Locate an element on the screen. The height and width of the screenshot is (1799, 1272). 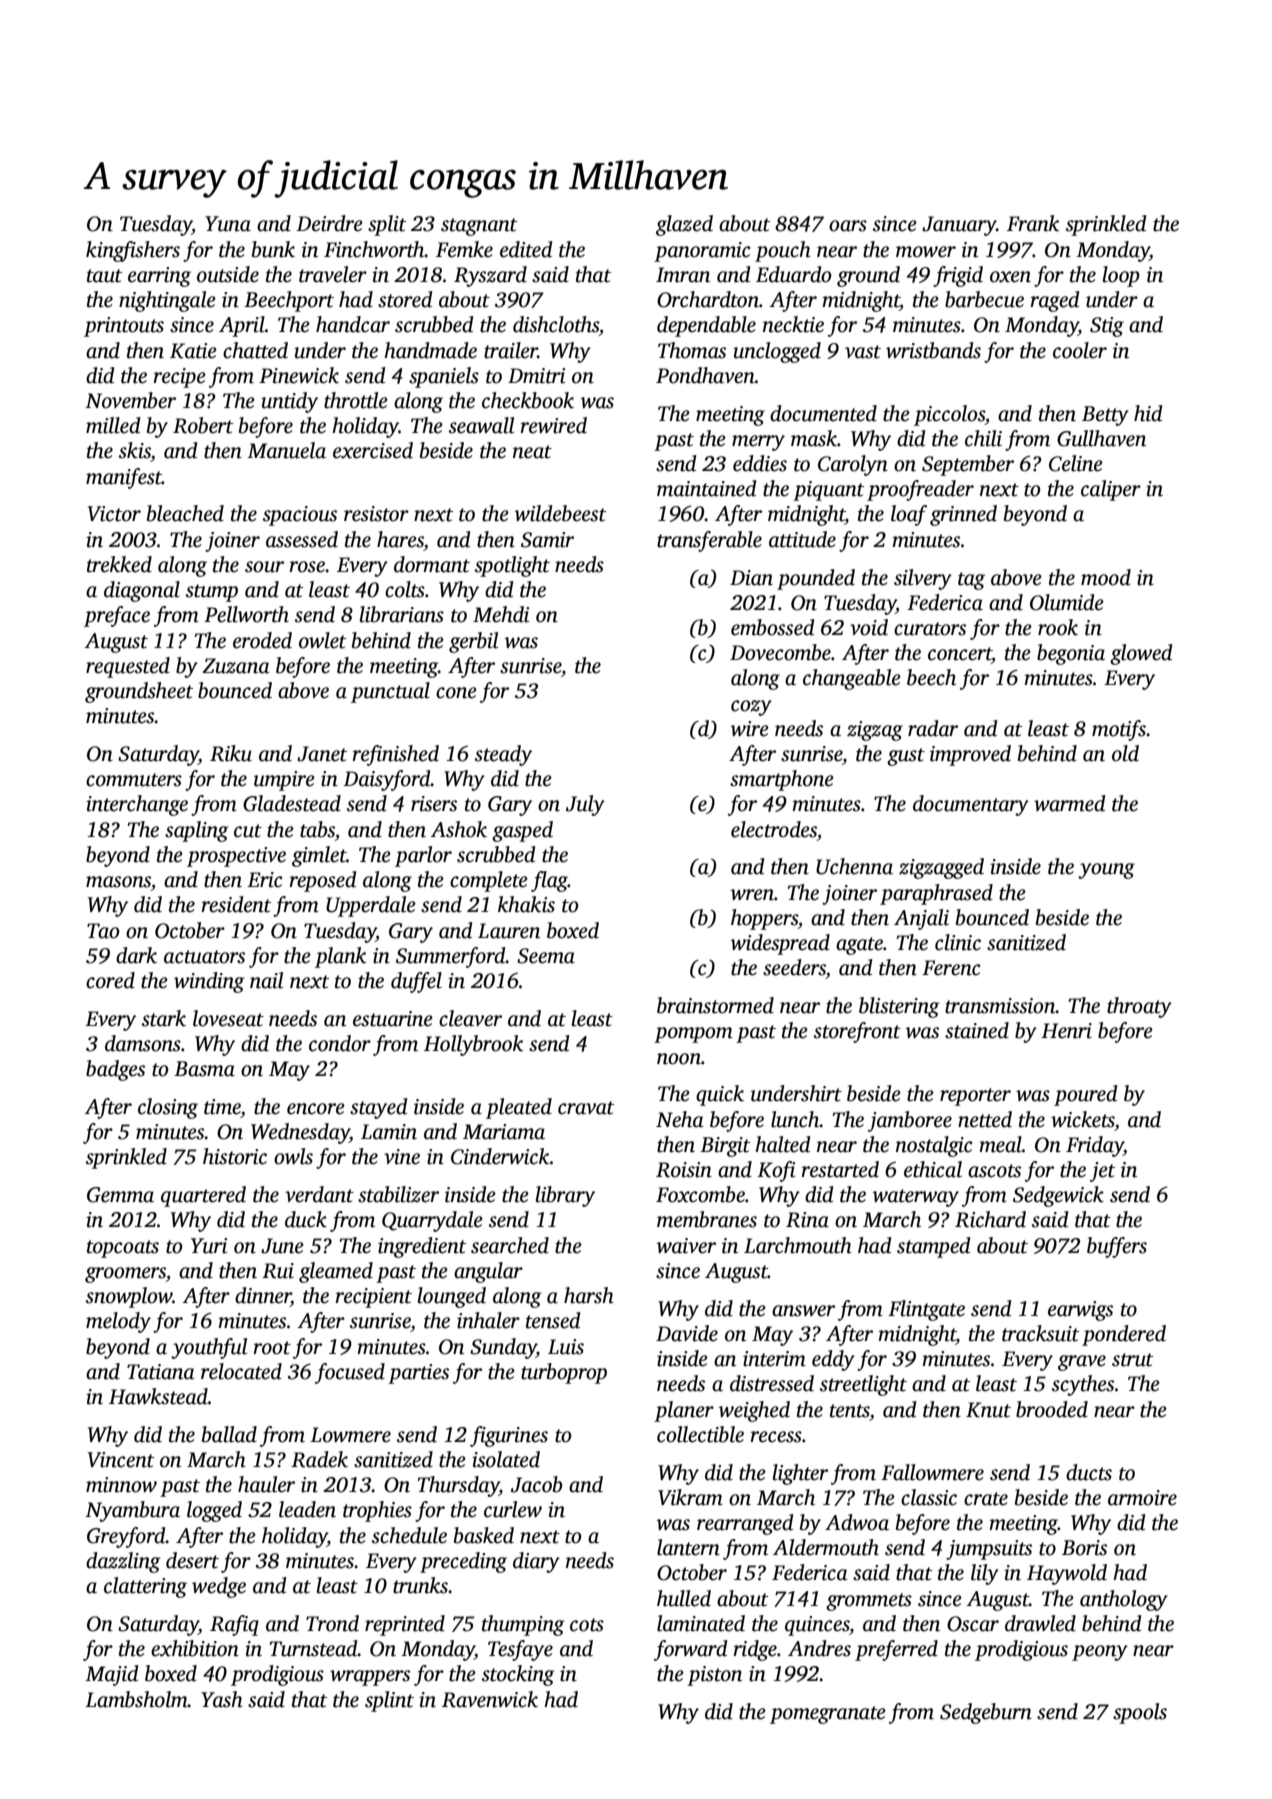
Dian is located at coordinates (751, 578).
